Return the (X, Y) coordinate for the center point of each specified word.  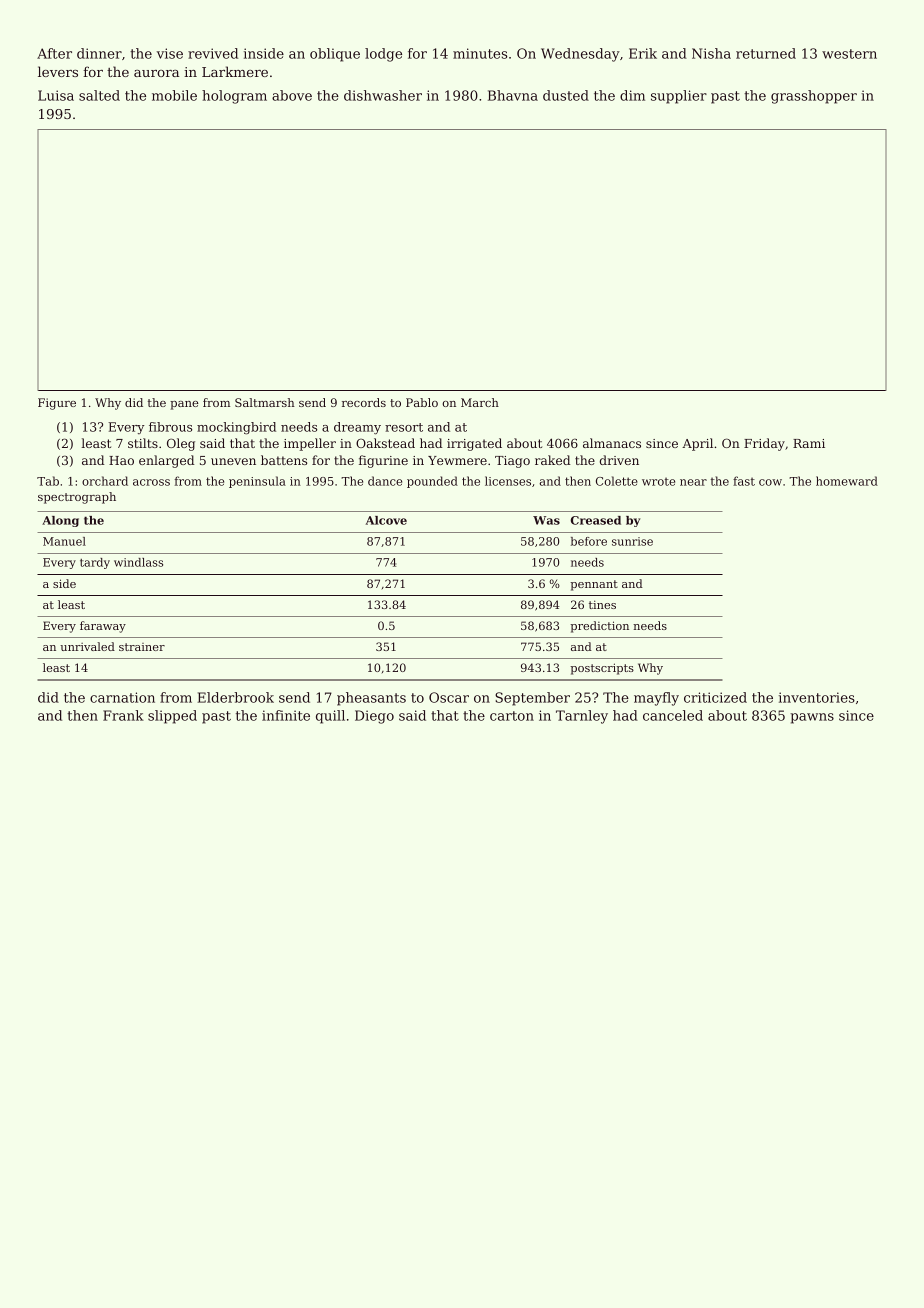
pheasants (371, 699)
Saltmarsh (265, 402)
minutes (480, 53)
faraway (103, 627)
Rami (809, 443)
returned (766, 53)
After (54, 53)
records (364, 402)
